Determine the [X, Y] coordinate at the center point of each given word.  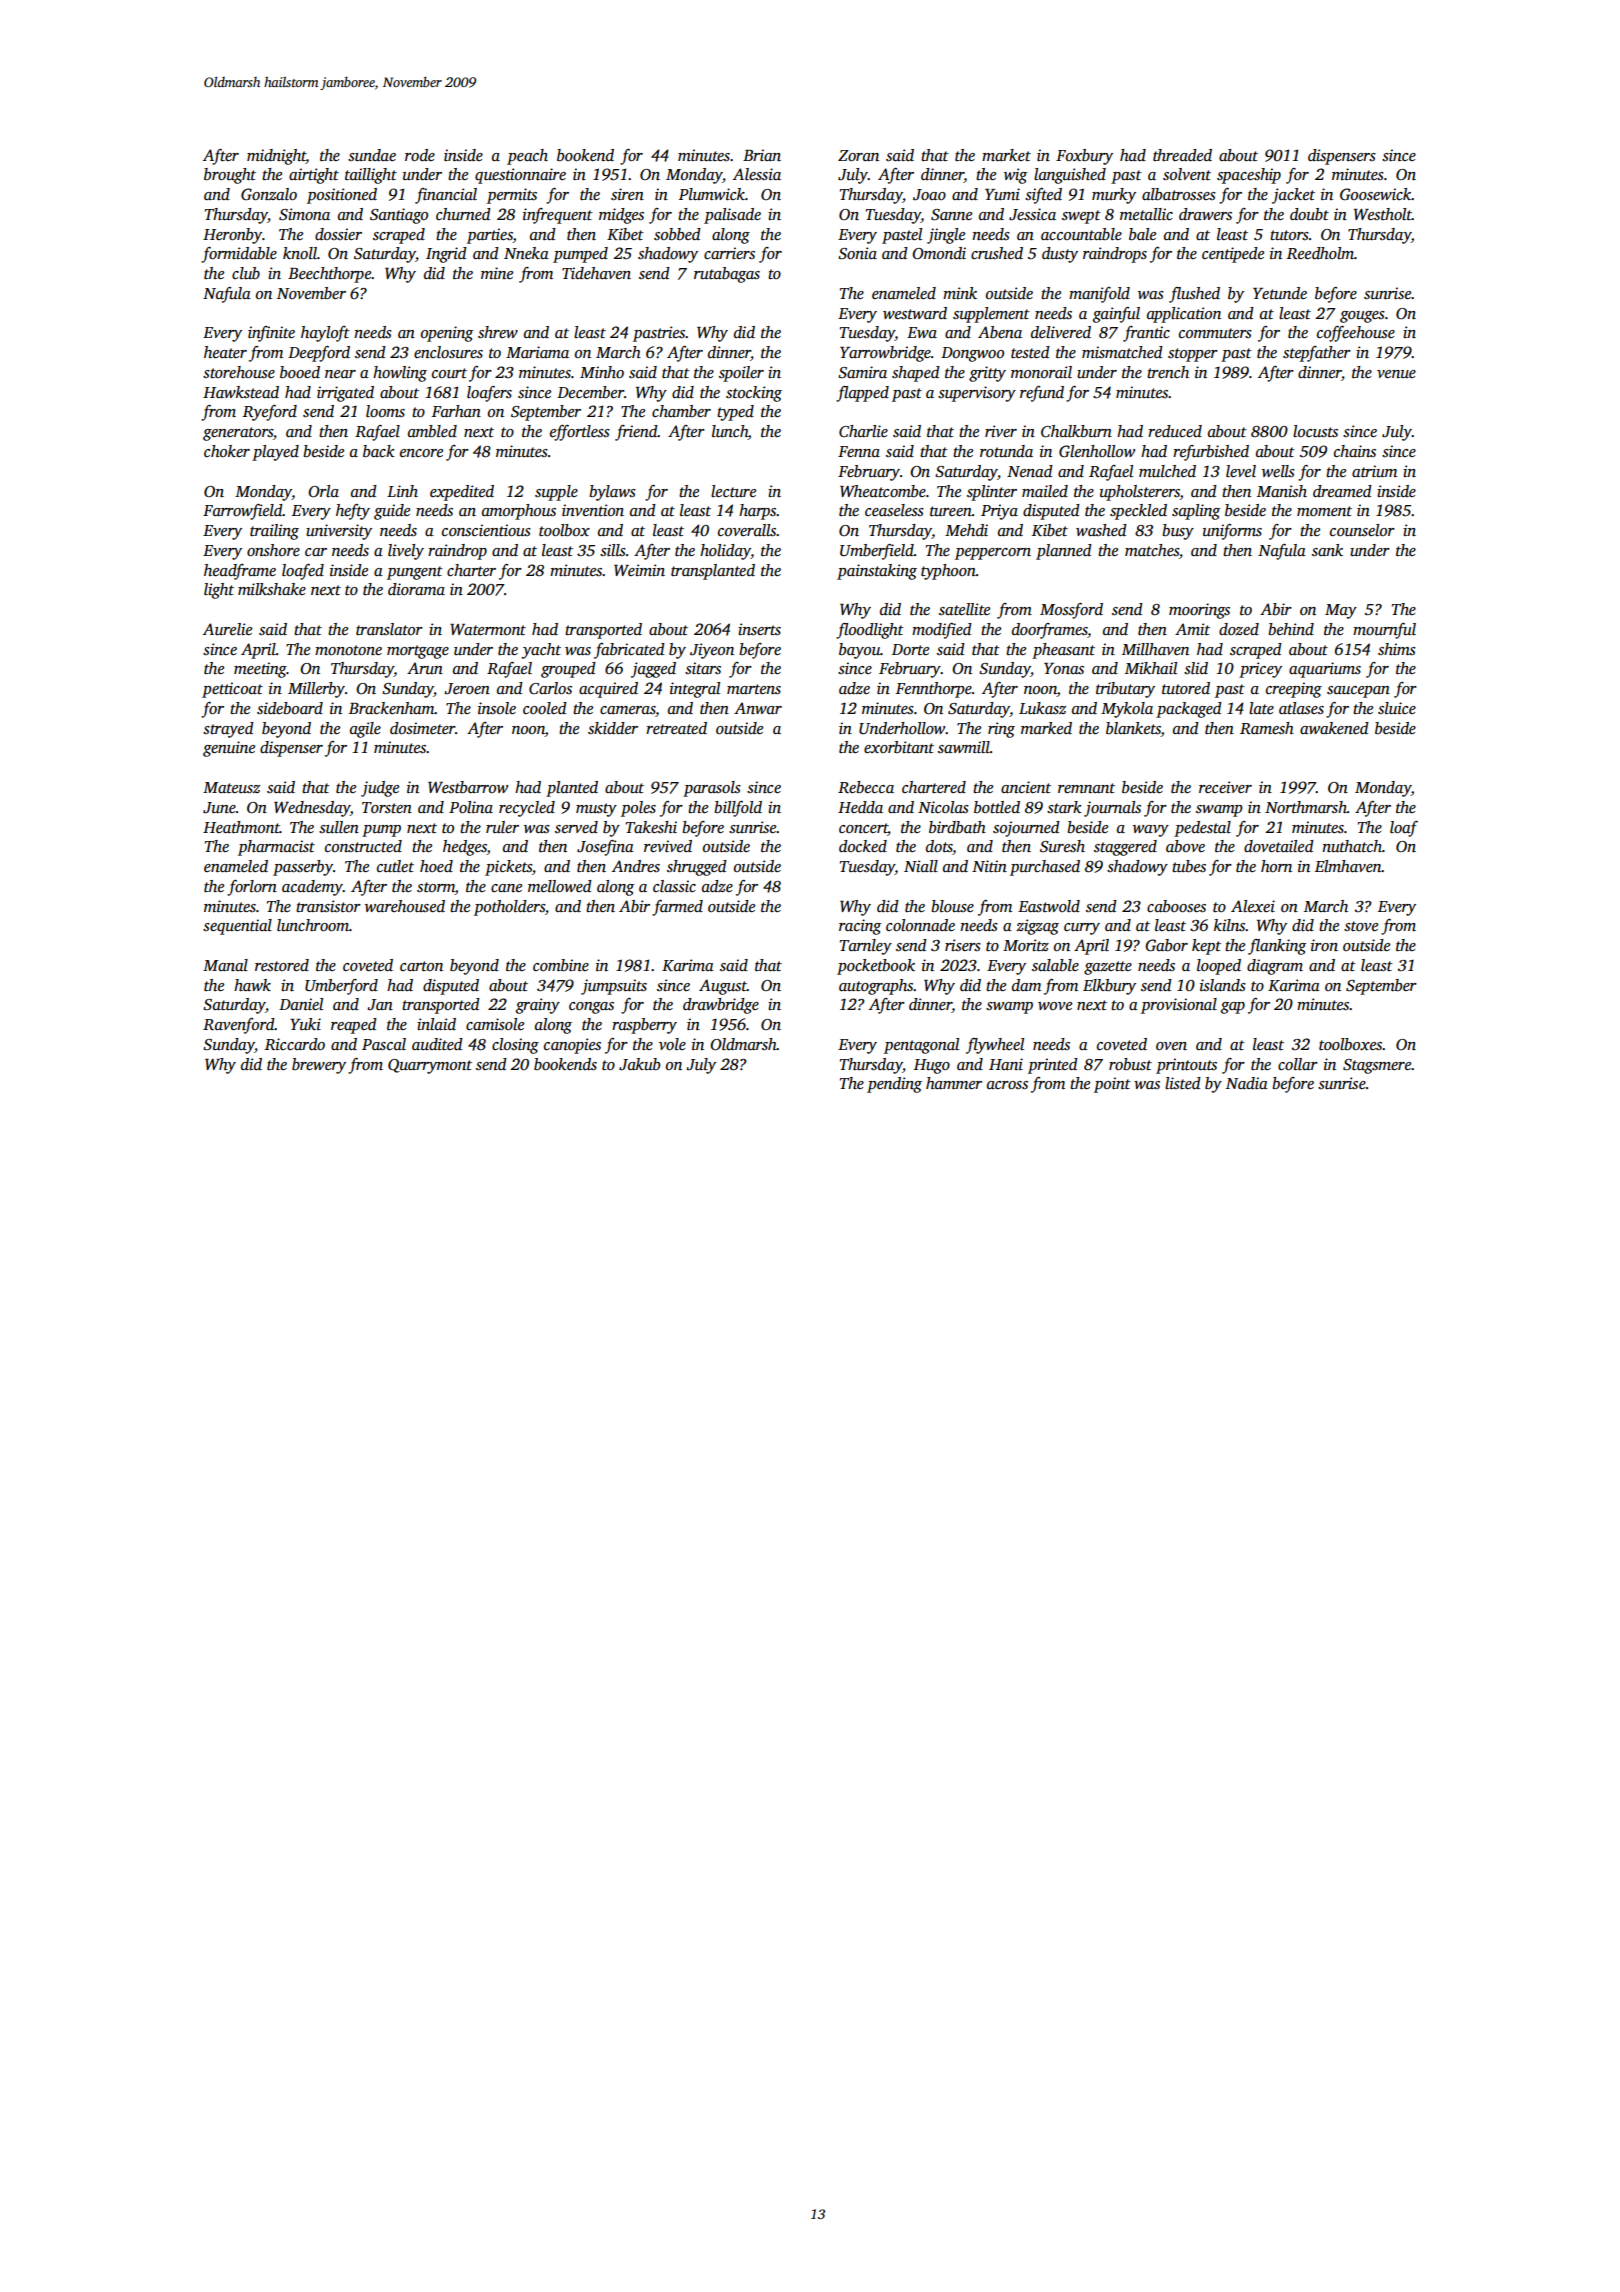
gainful [1116, 315]
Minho [602, 372]
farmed [677, 908]
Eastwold [1049, 906]
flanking [1277, 947]
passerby [303, 868]
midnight [276, 157]
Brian [762, 155]
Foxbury [1084, 157]
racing [860, 927]
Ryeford [270, 413]
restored [282, 965]
